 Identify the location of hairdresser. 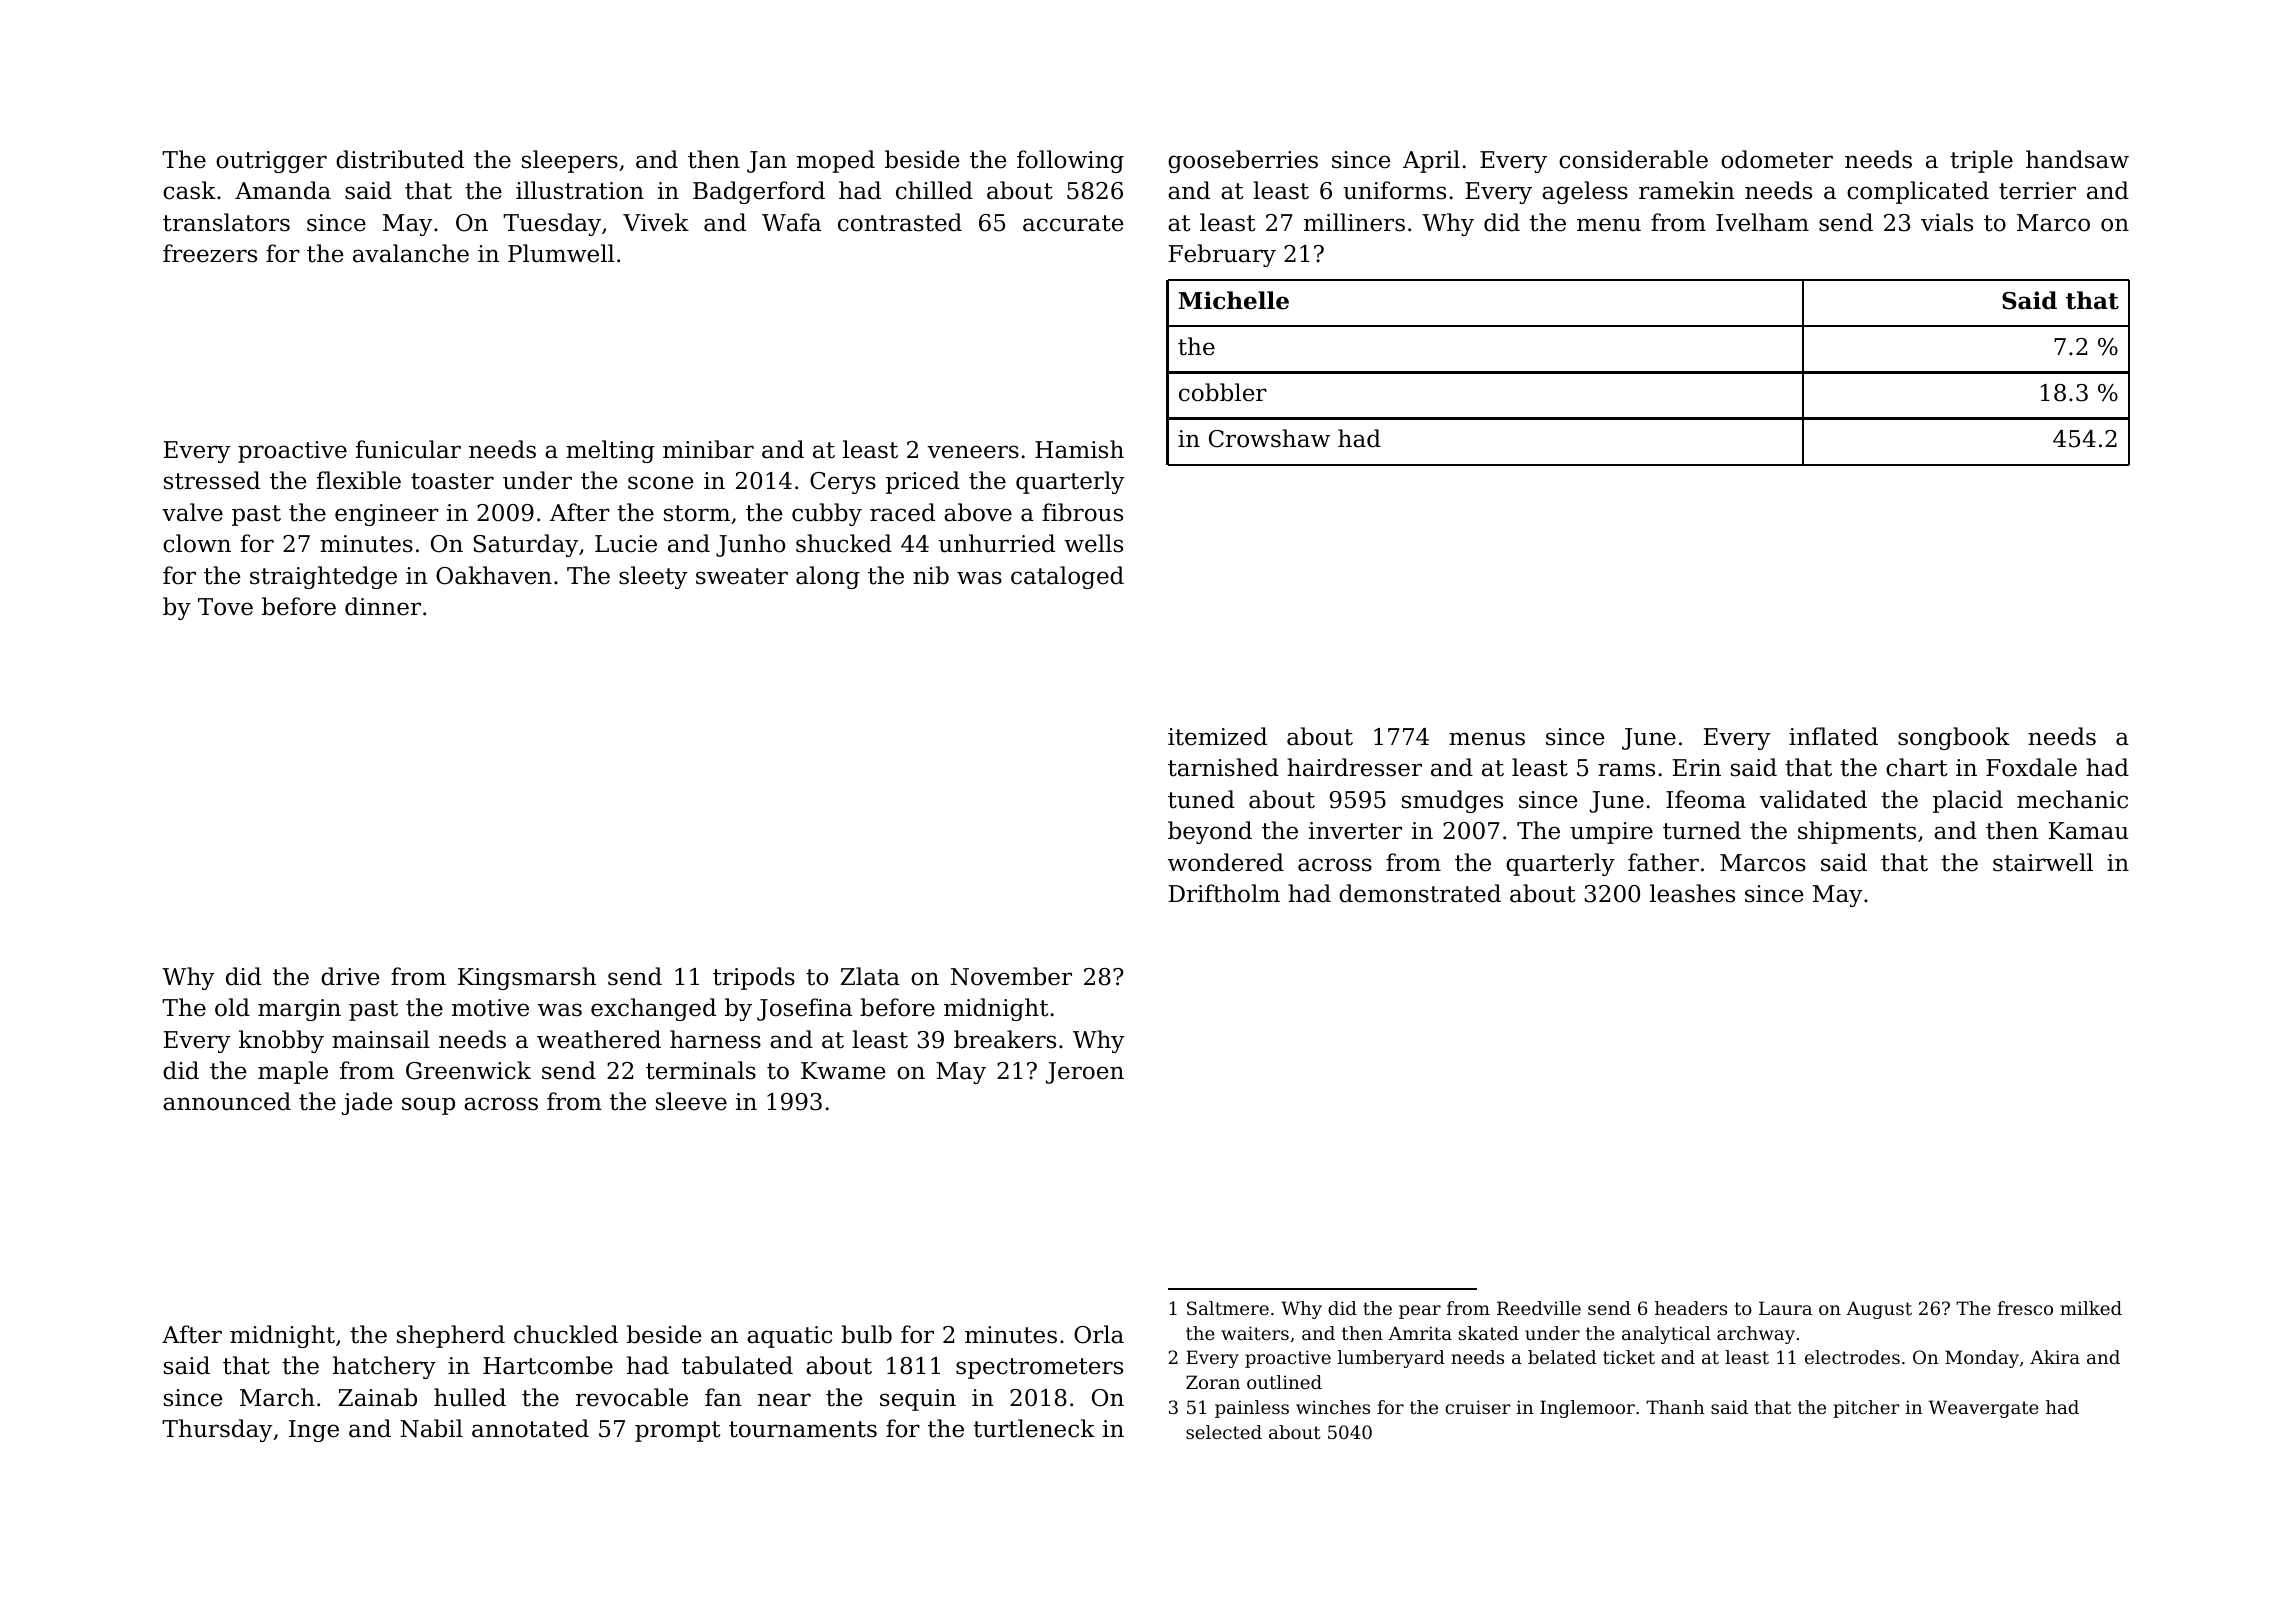
(1354, 767).
